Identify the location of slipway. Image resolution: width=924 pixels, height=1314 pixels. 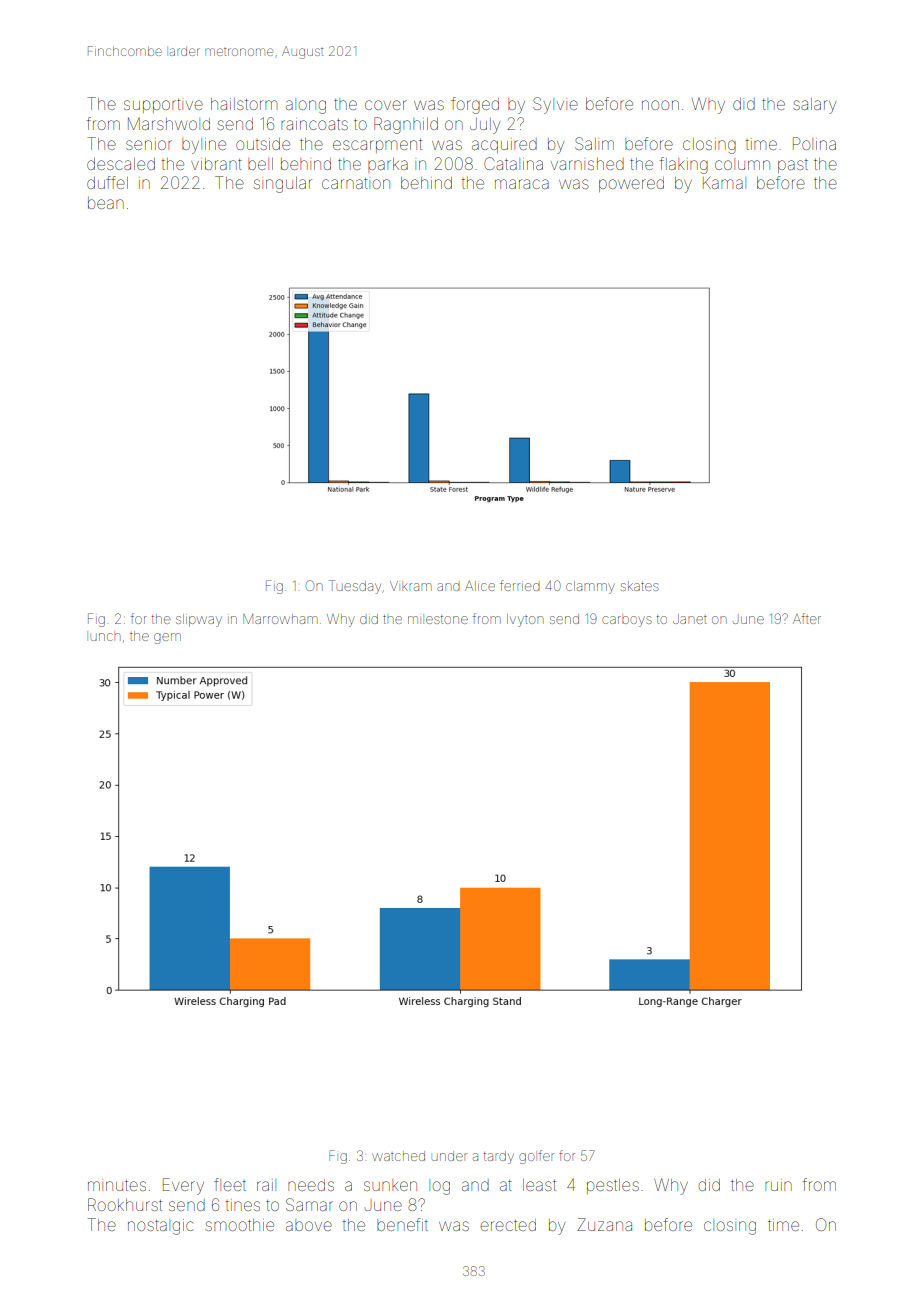
(199, 620).
